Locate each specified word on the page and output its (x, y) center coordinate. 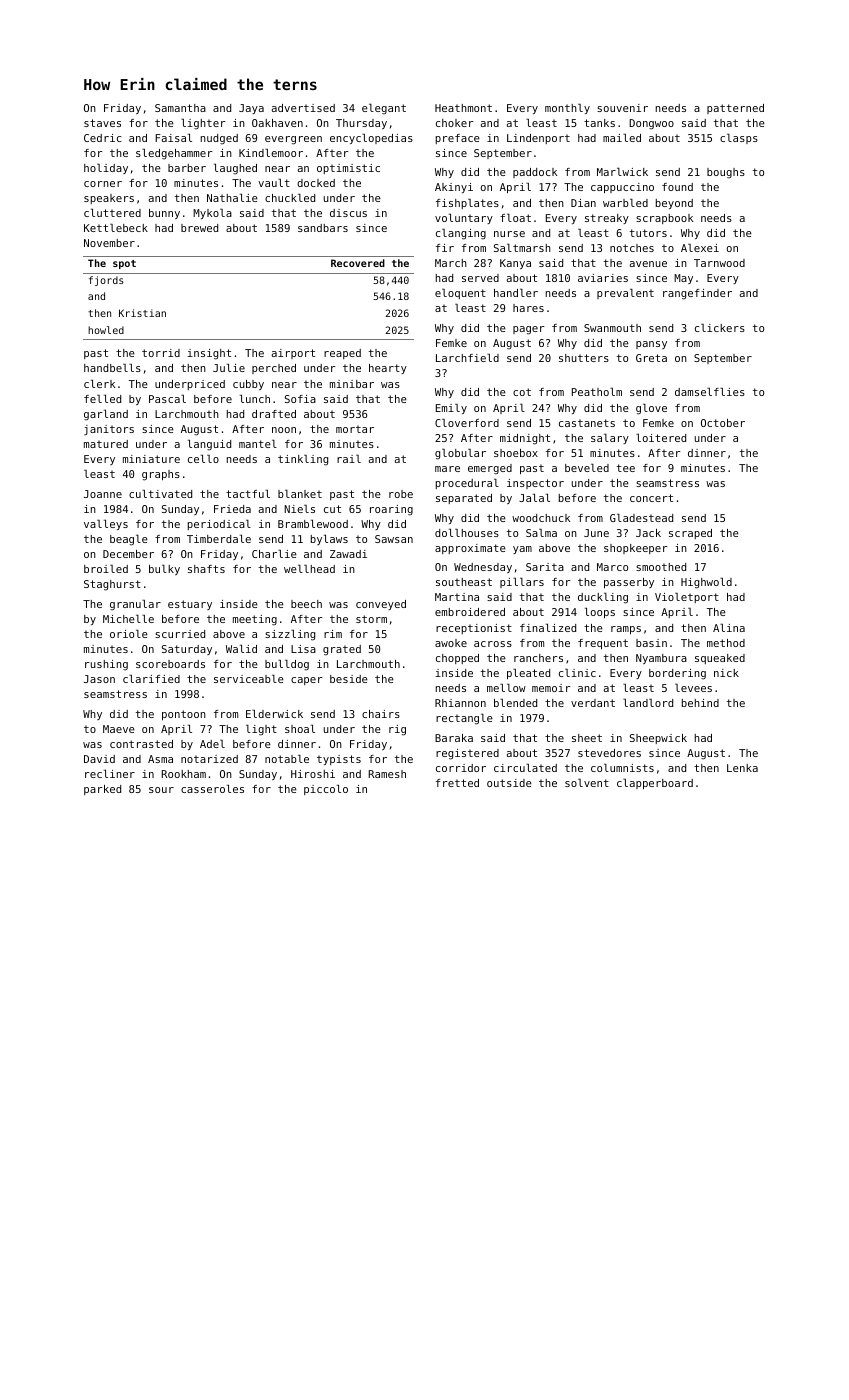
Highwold (706, 583)
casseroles (212, 789)
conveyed (381, 605)
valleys (106, 525)
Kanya (515, 264)
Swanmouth (612, 328)
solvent (587, 783)
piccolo (326, 790)
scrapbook (664, 219)
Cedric (102, 138)
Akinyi (454, 188)
